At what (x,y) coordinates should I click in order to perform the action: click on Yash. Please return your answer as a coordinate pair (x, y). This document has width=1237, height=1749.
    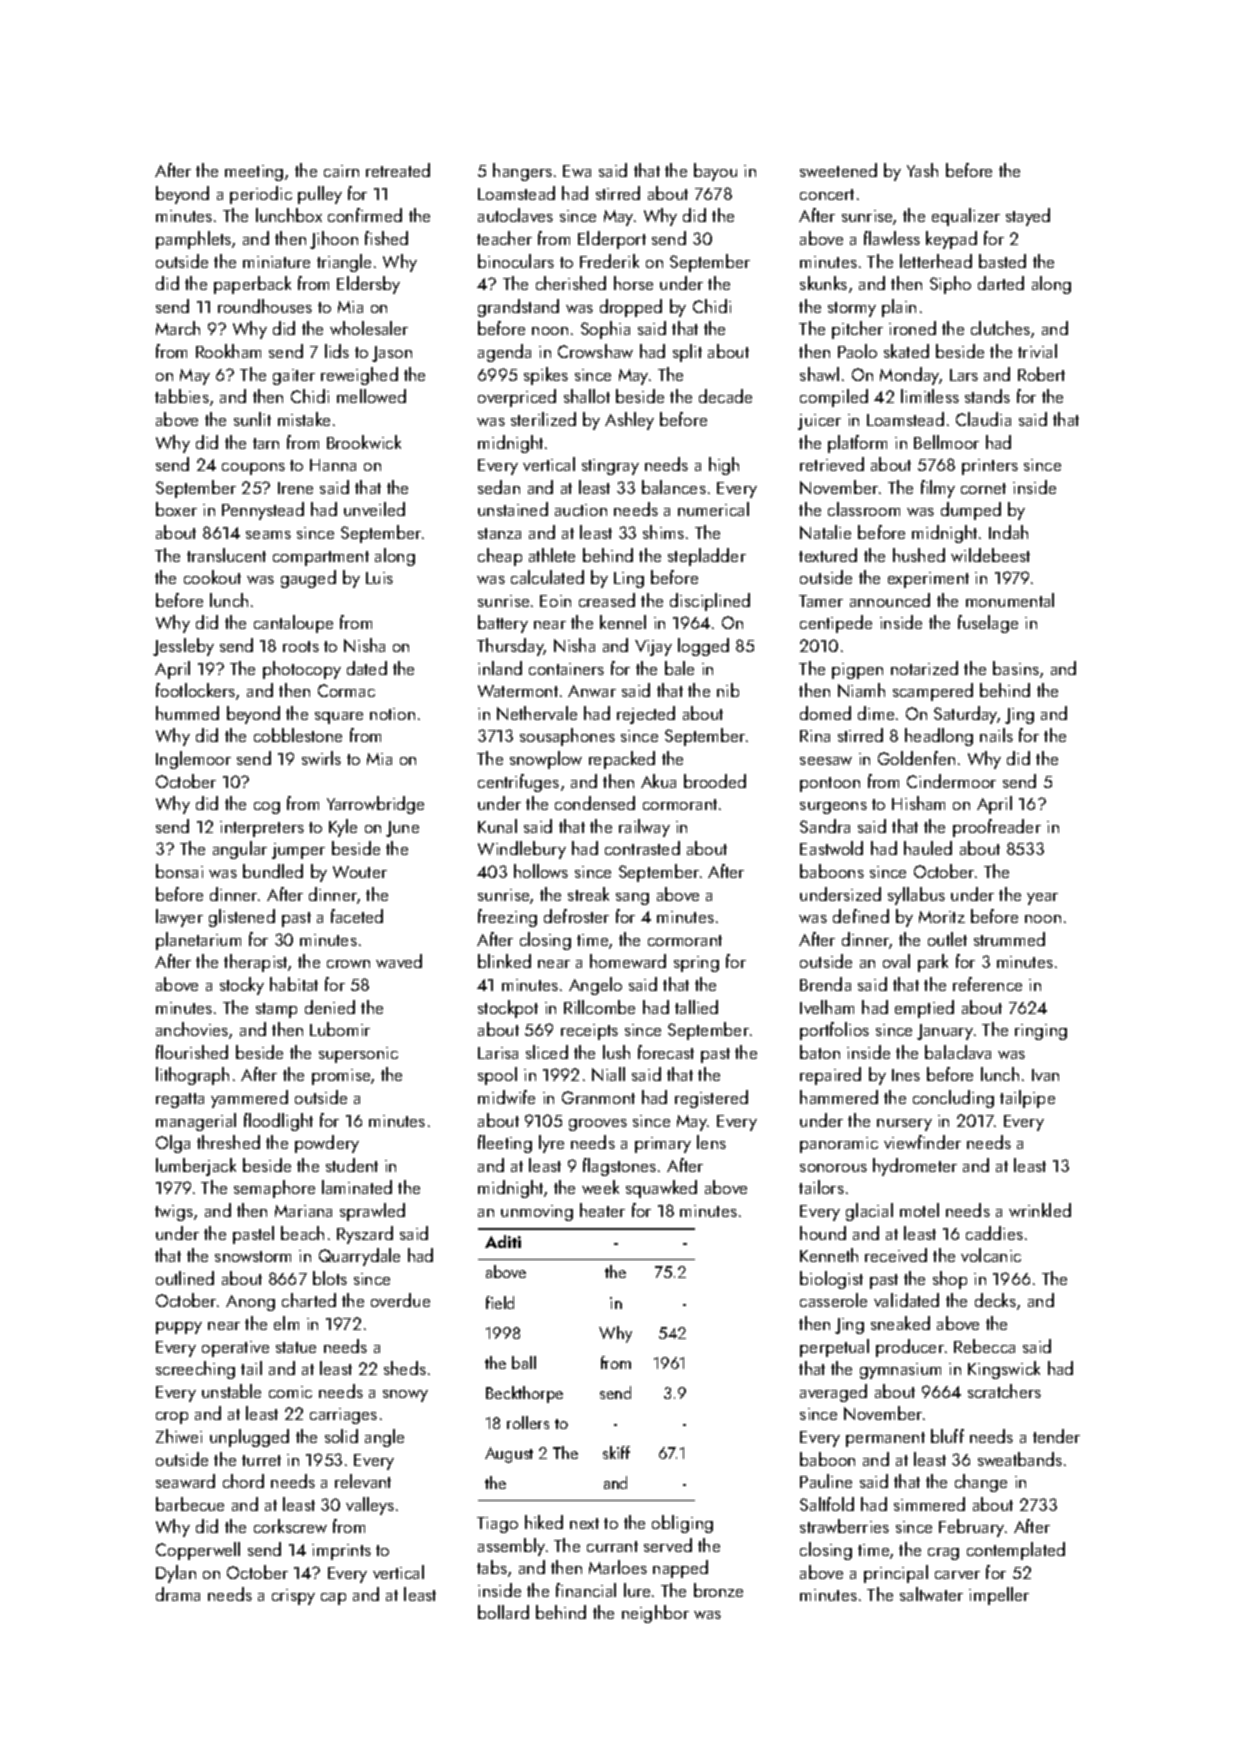
    Looking at the image, I should click on (922, 170).
